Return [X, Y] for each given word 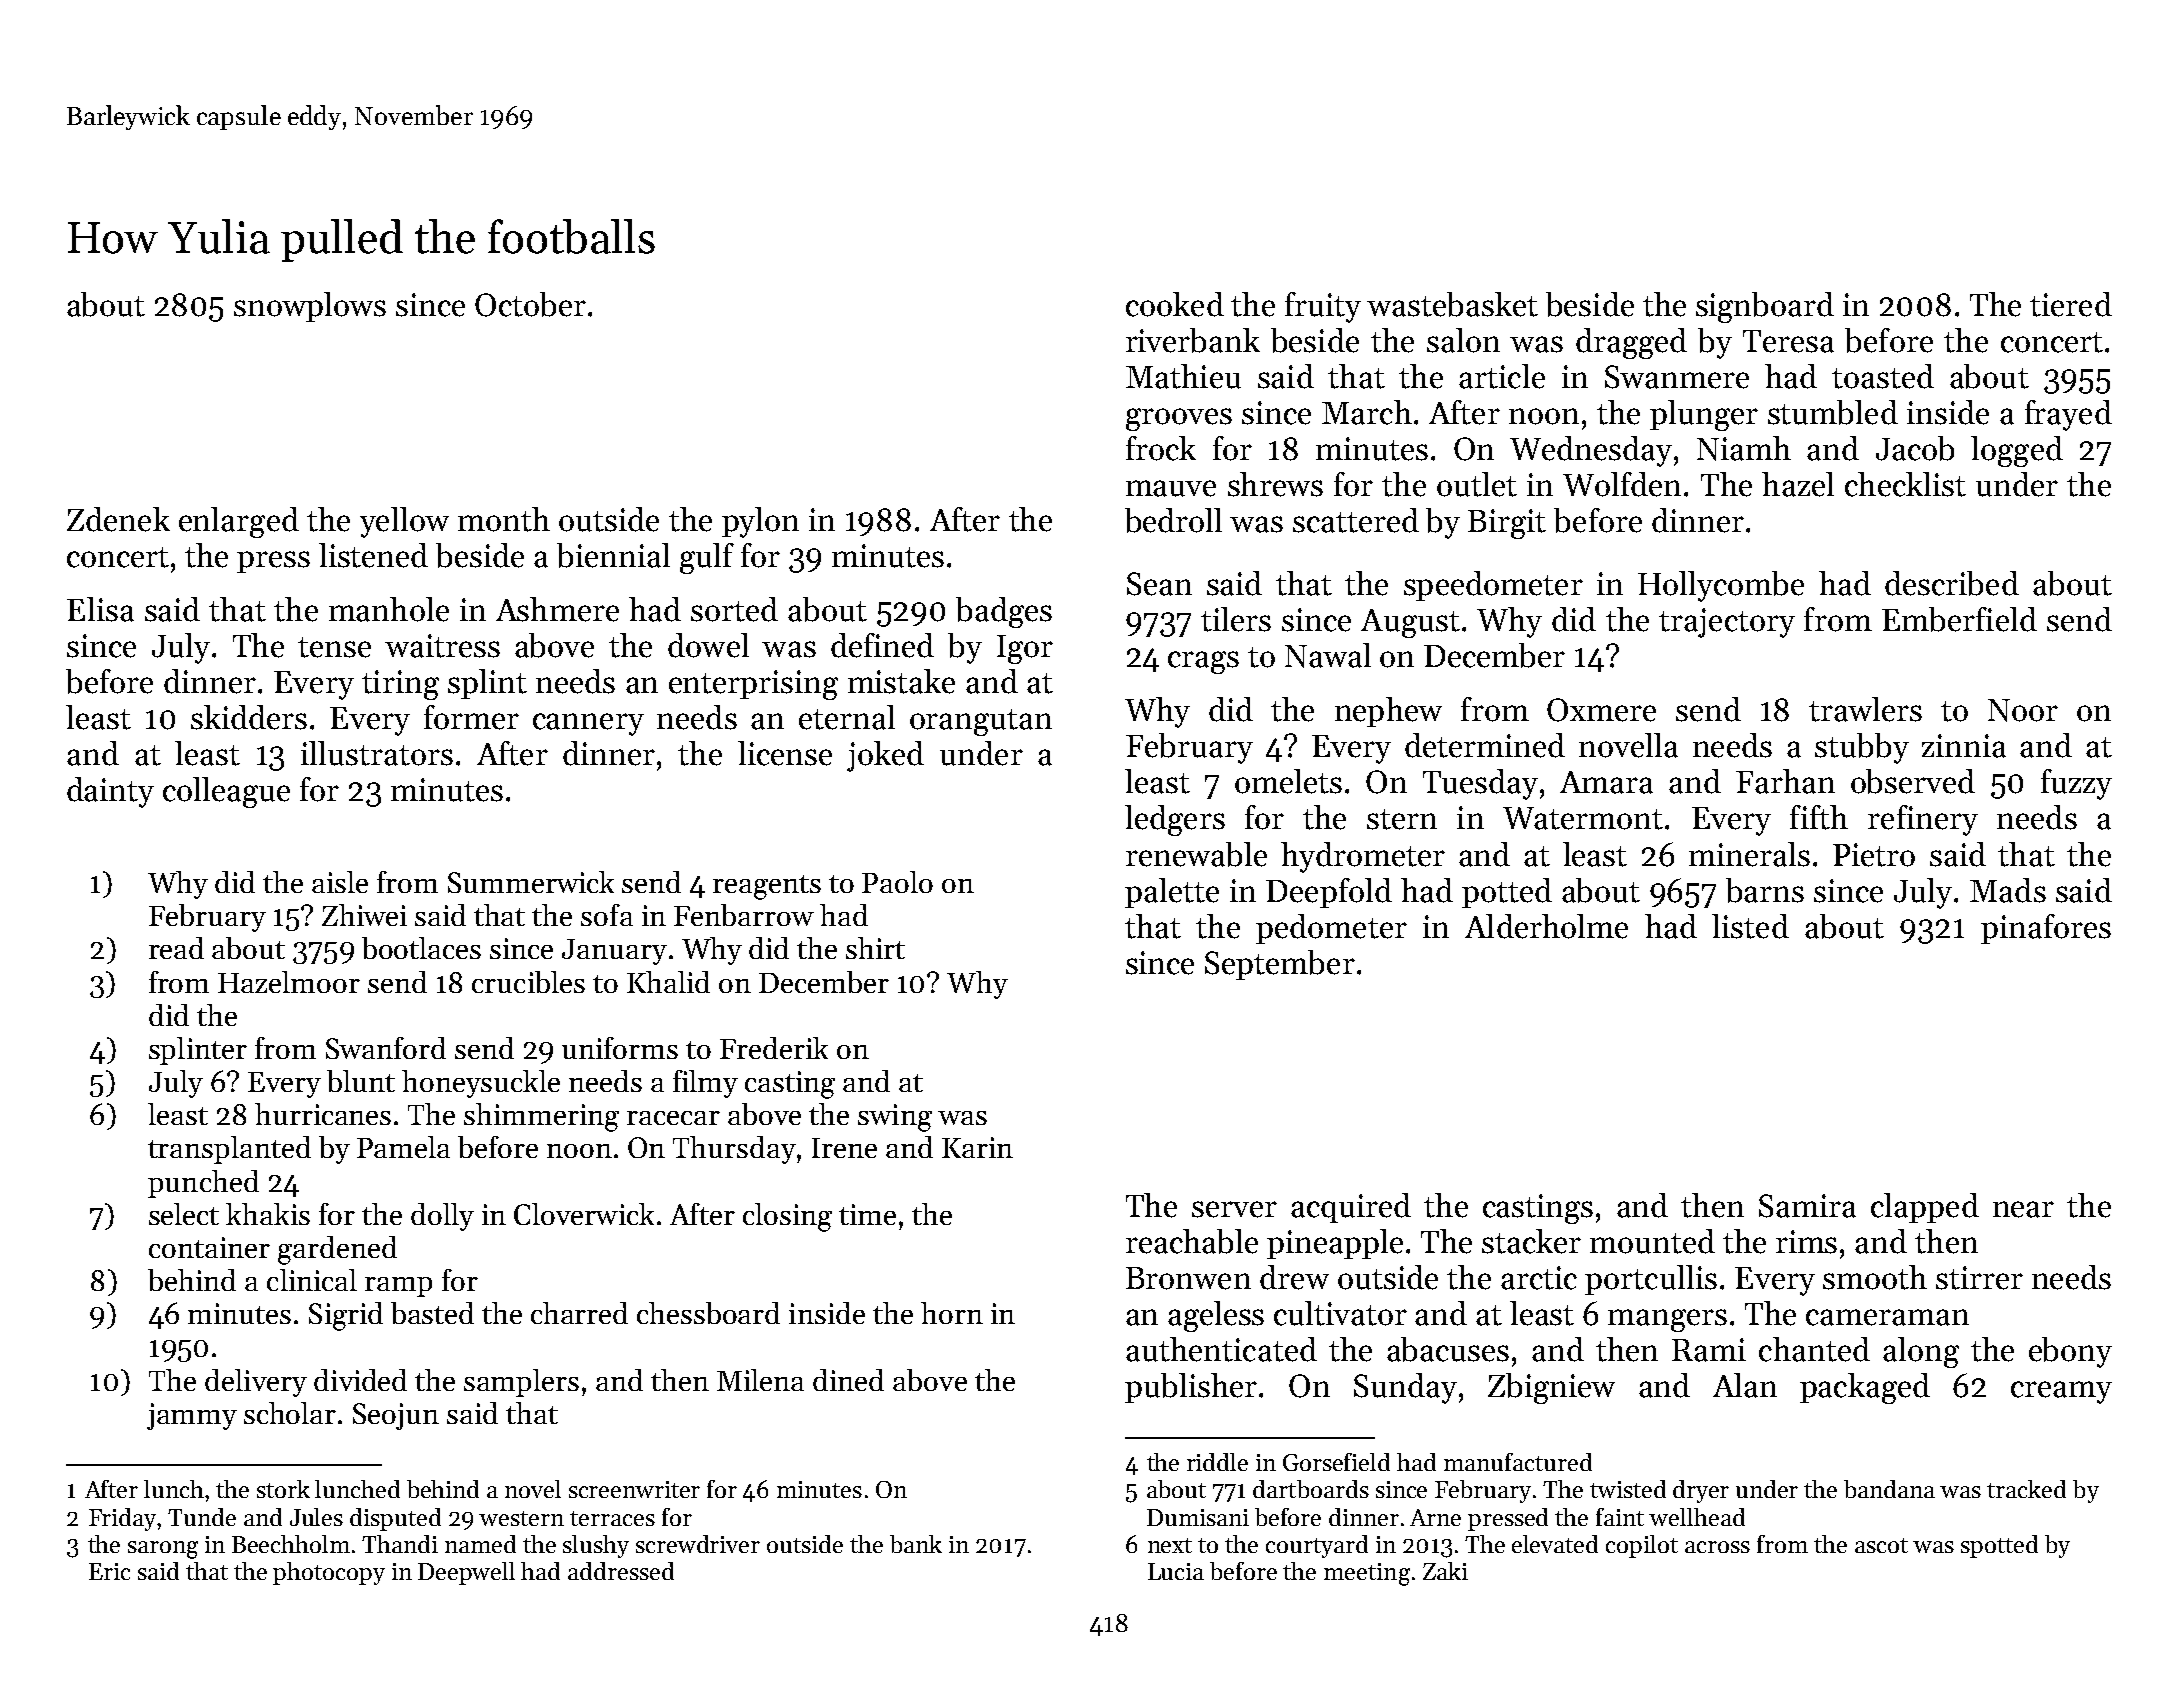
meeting [1367, 1574]
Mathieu [1183, 376]
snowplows [310, 307]
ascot [1881, 1545]
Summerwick [531, 882]
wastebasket [1452, 304]
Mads [2008, 890]
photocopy [329, 1573]
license [785, 753]
